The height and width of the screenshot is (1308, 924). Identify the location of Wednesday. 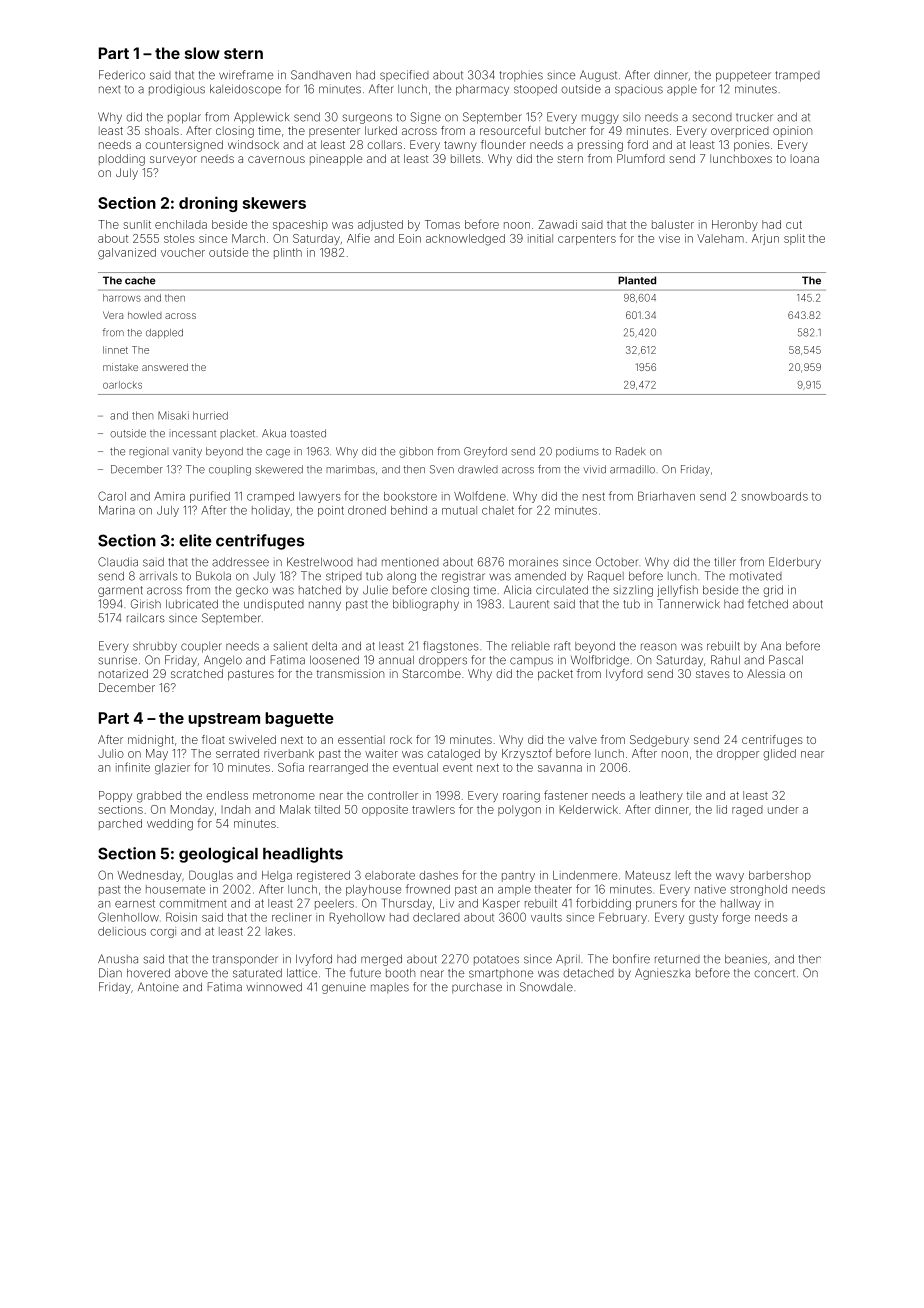
(150, 876).
